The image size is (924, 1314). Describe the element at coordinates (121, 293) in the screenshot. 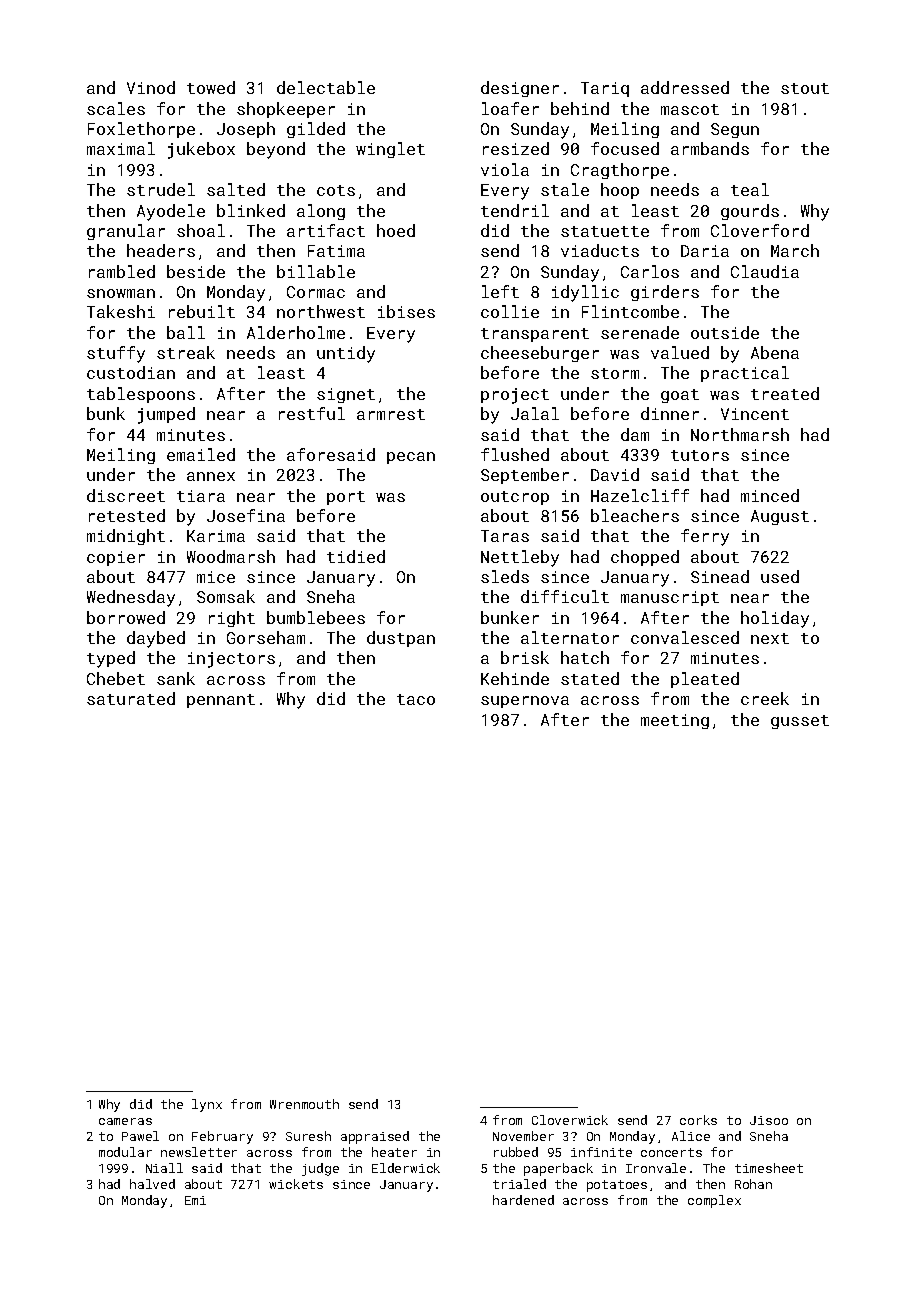

I see `snowman` at that location.
